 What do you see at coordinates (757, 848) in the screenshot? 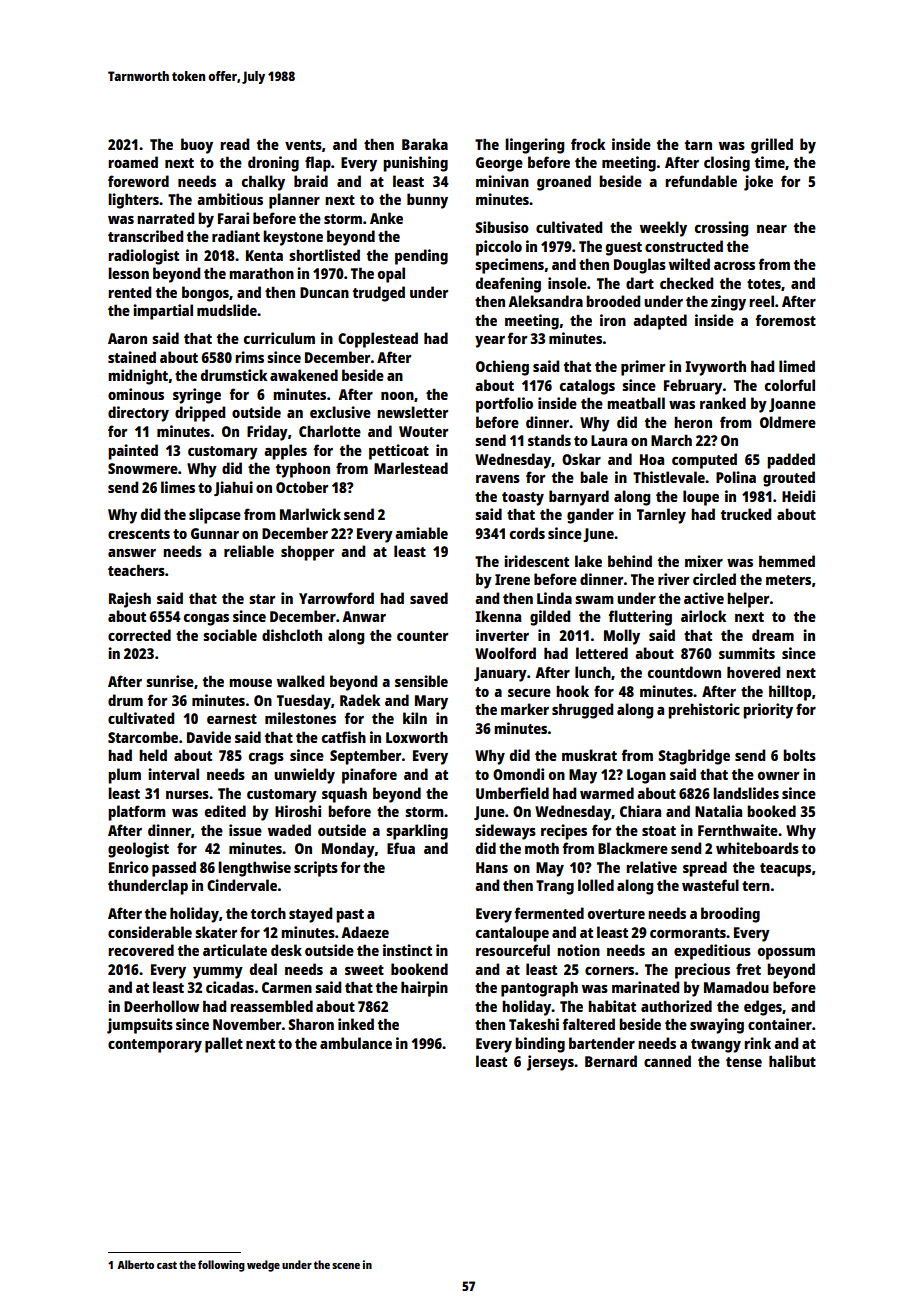
I see `whiteboards` at bounding box center [757, 848].
